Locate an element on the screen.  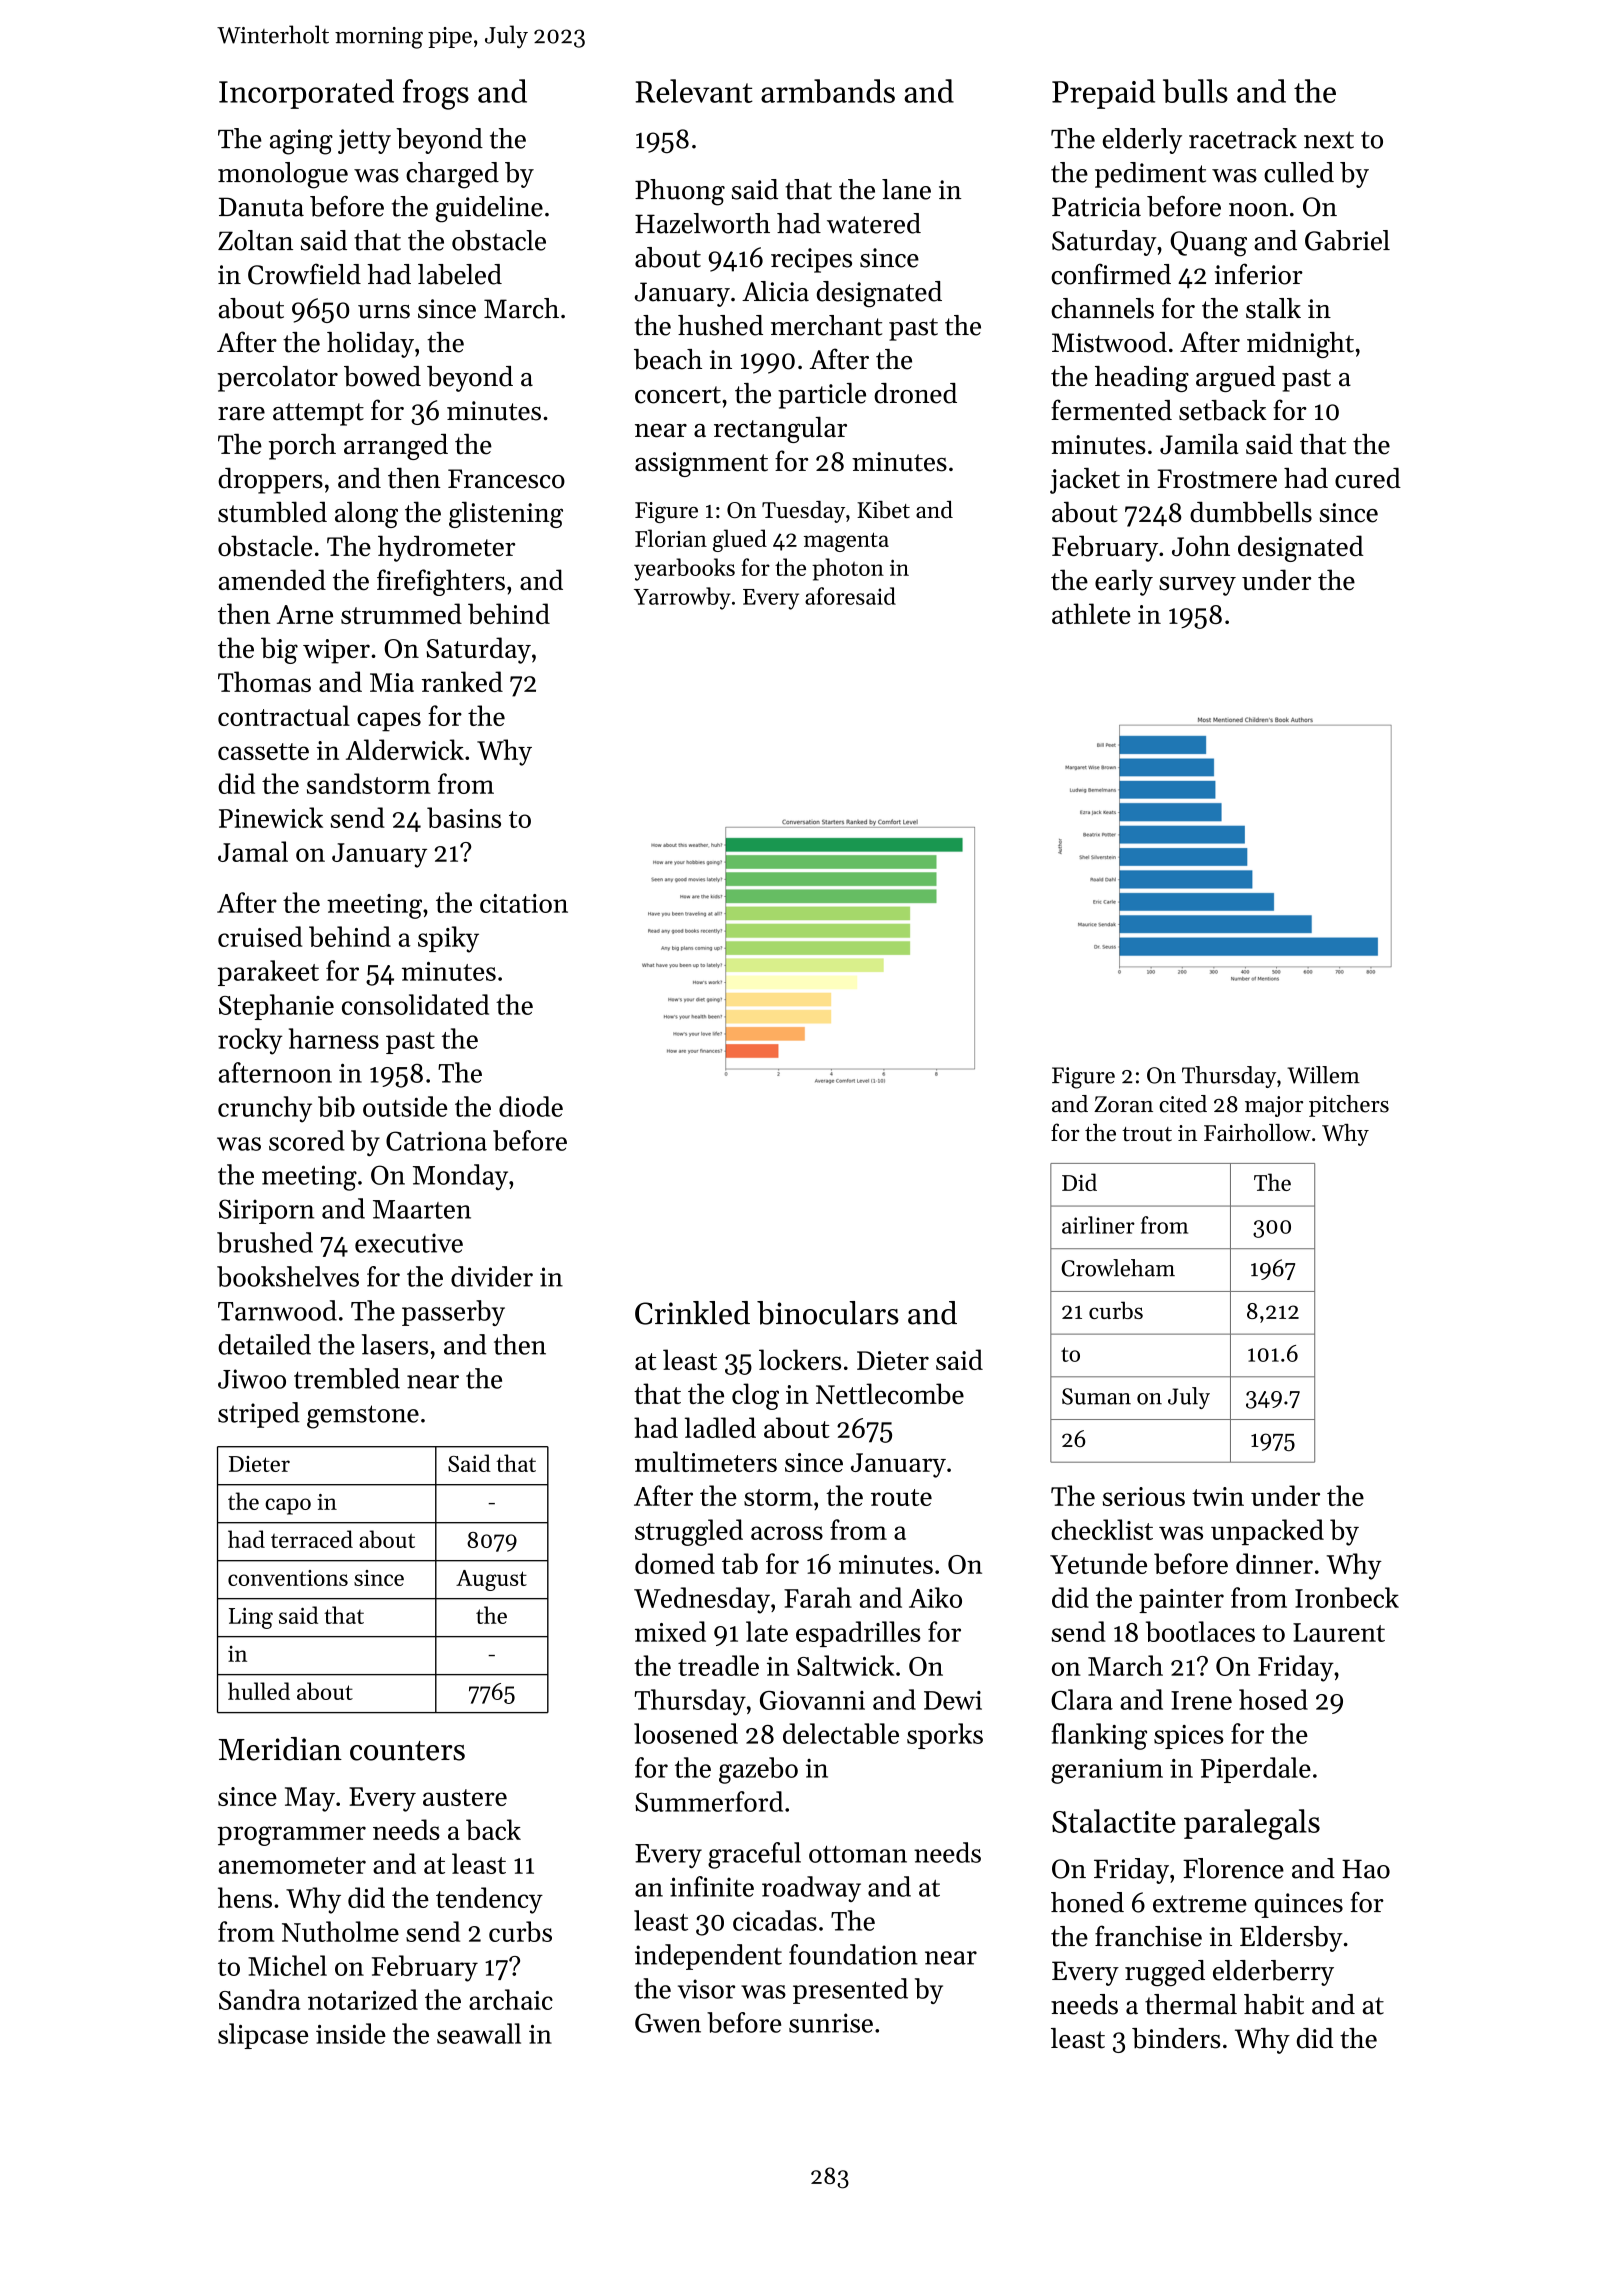
Ironbeck is located at coordinates (1347, 1597).
